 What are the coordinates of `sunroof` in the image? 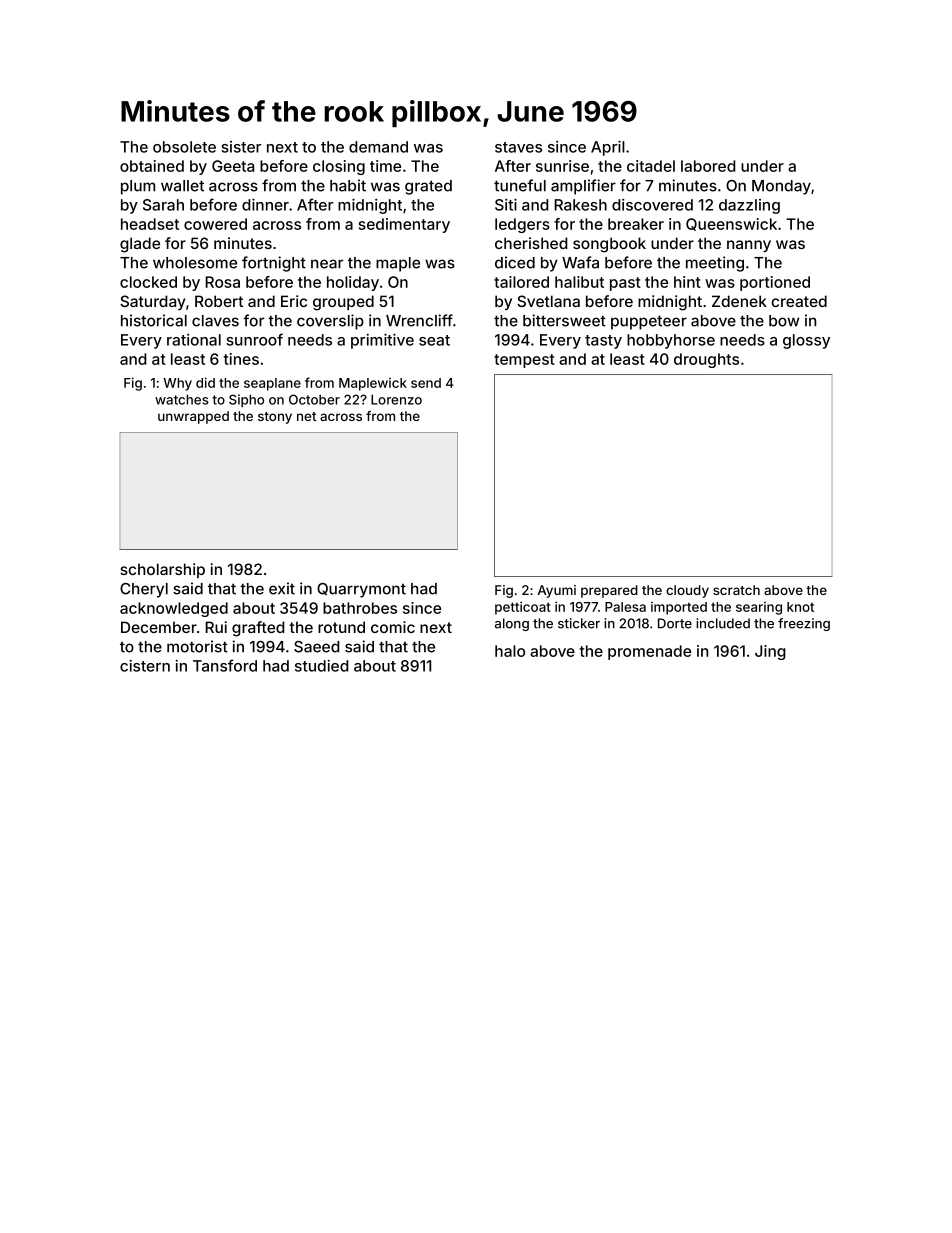 It's located at (254, 339).
